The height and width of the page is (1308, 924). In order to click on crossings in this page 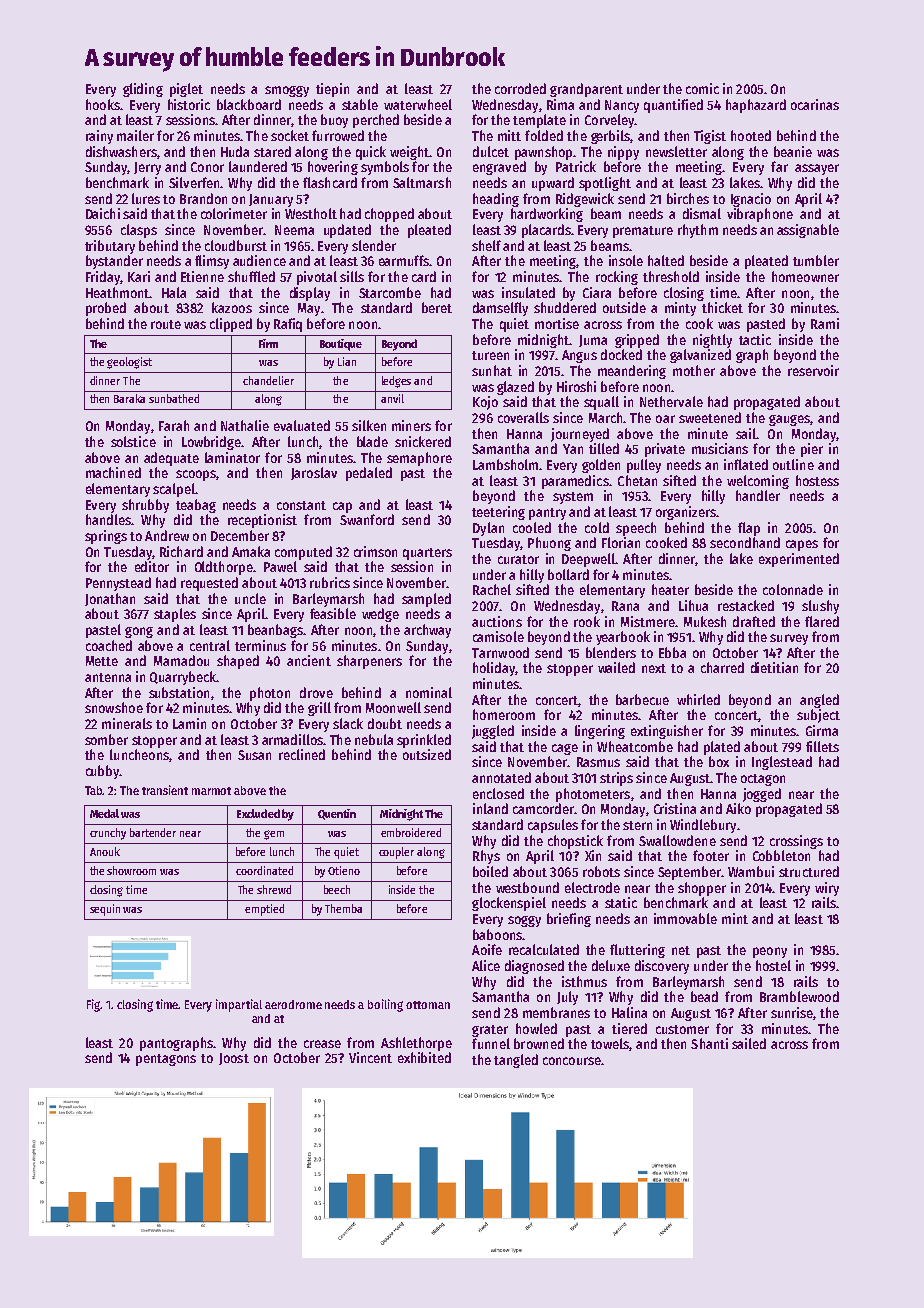, I will do `click(796, 842)`.
